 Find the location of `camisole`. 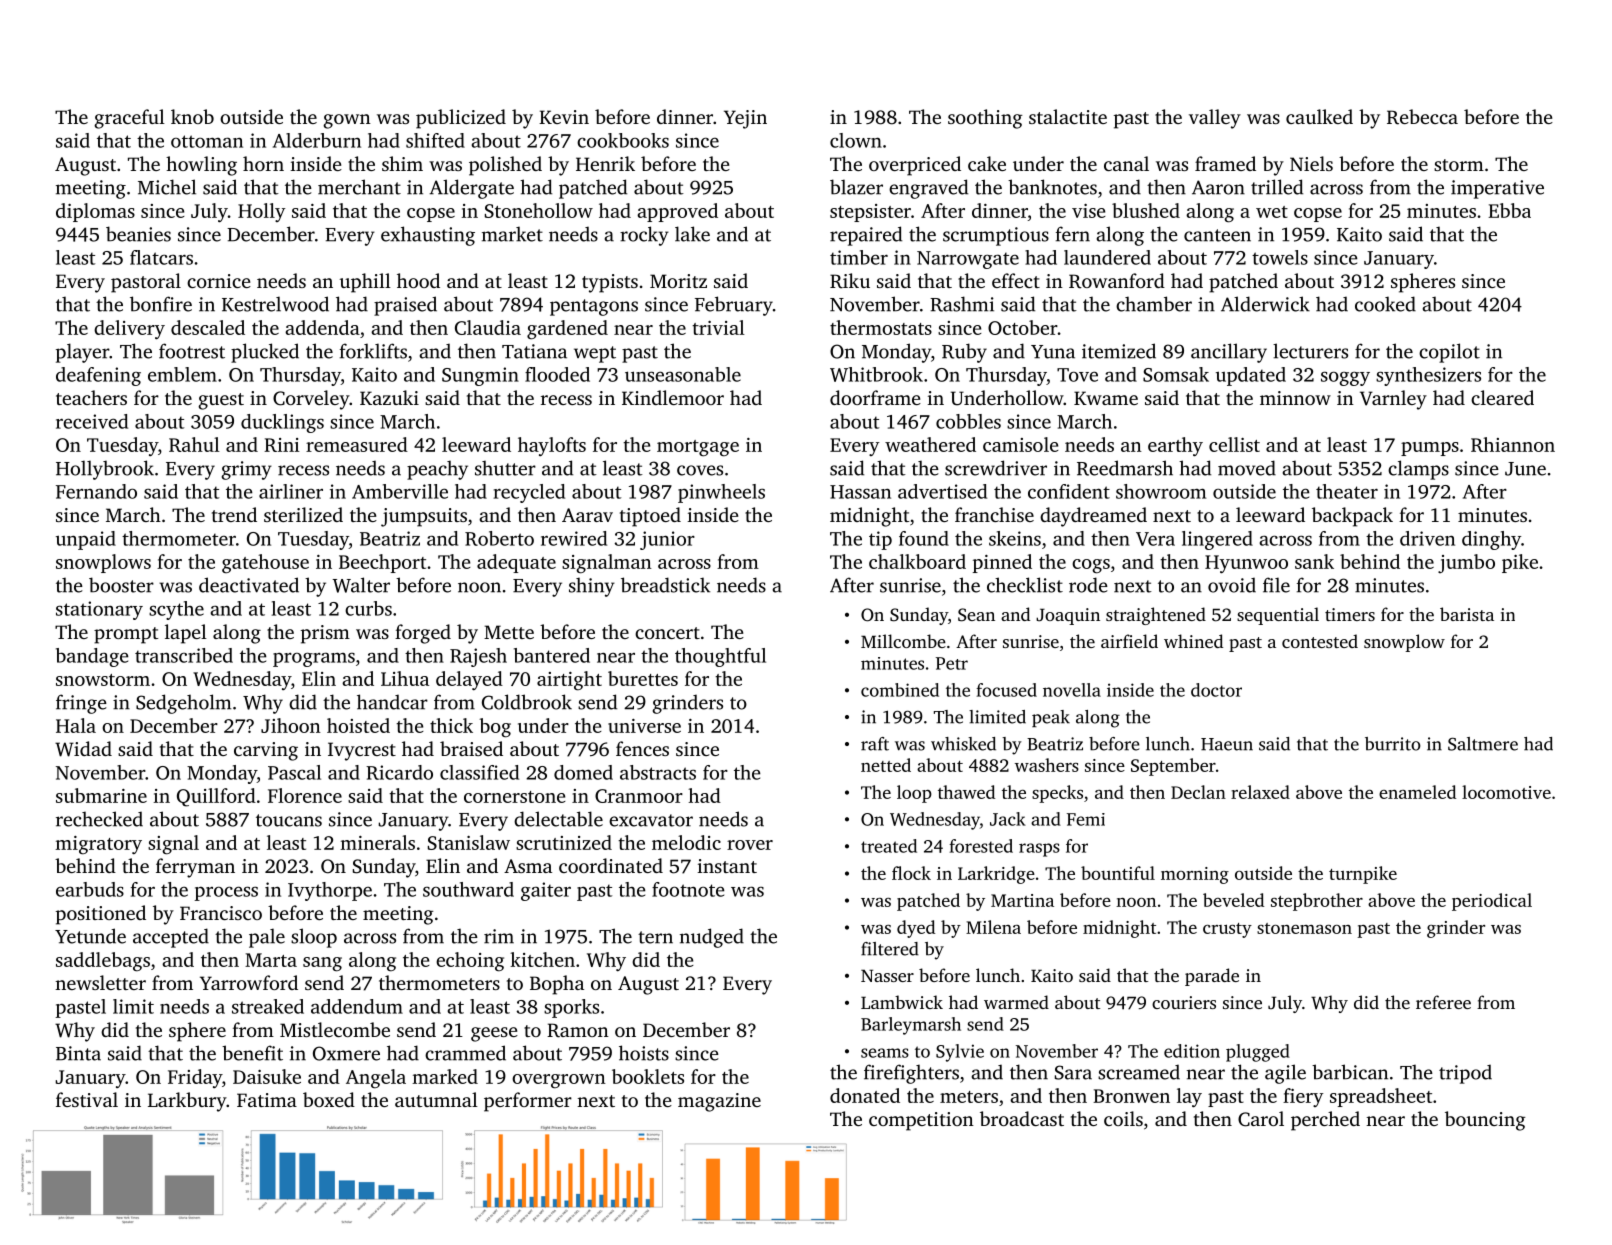

camisole is located at coordinates (1020, 444).
